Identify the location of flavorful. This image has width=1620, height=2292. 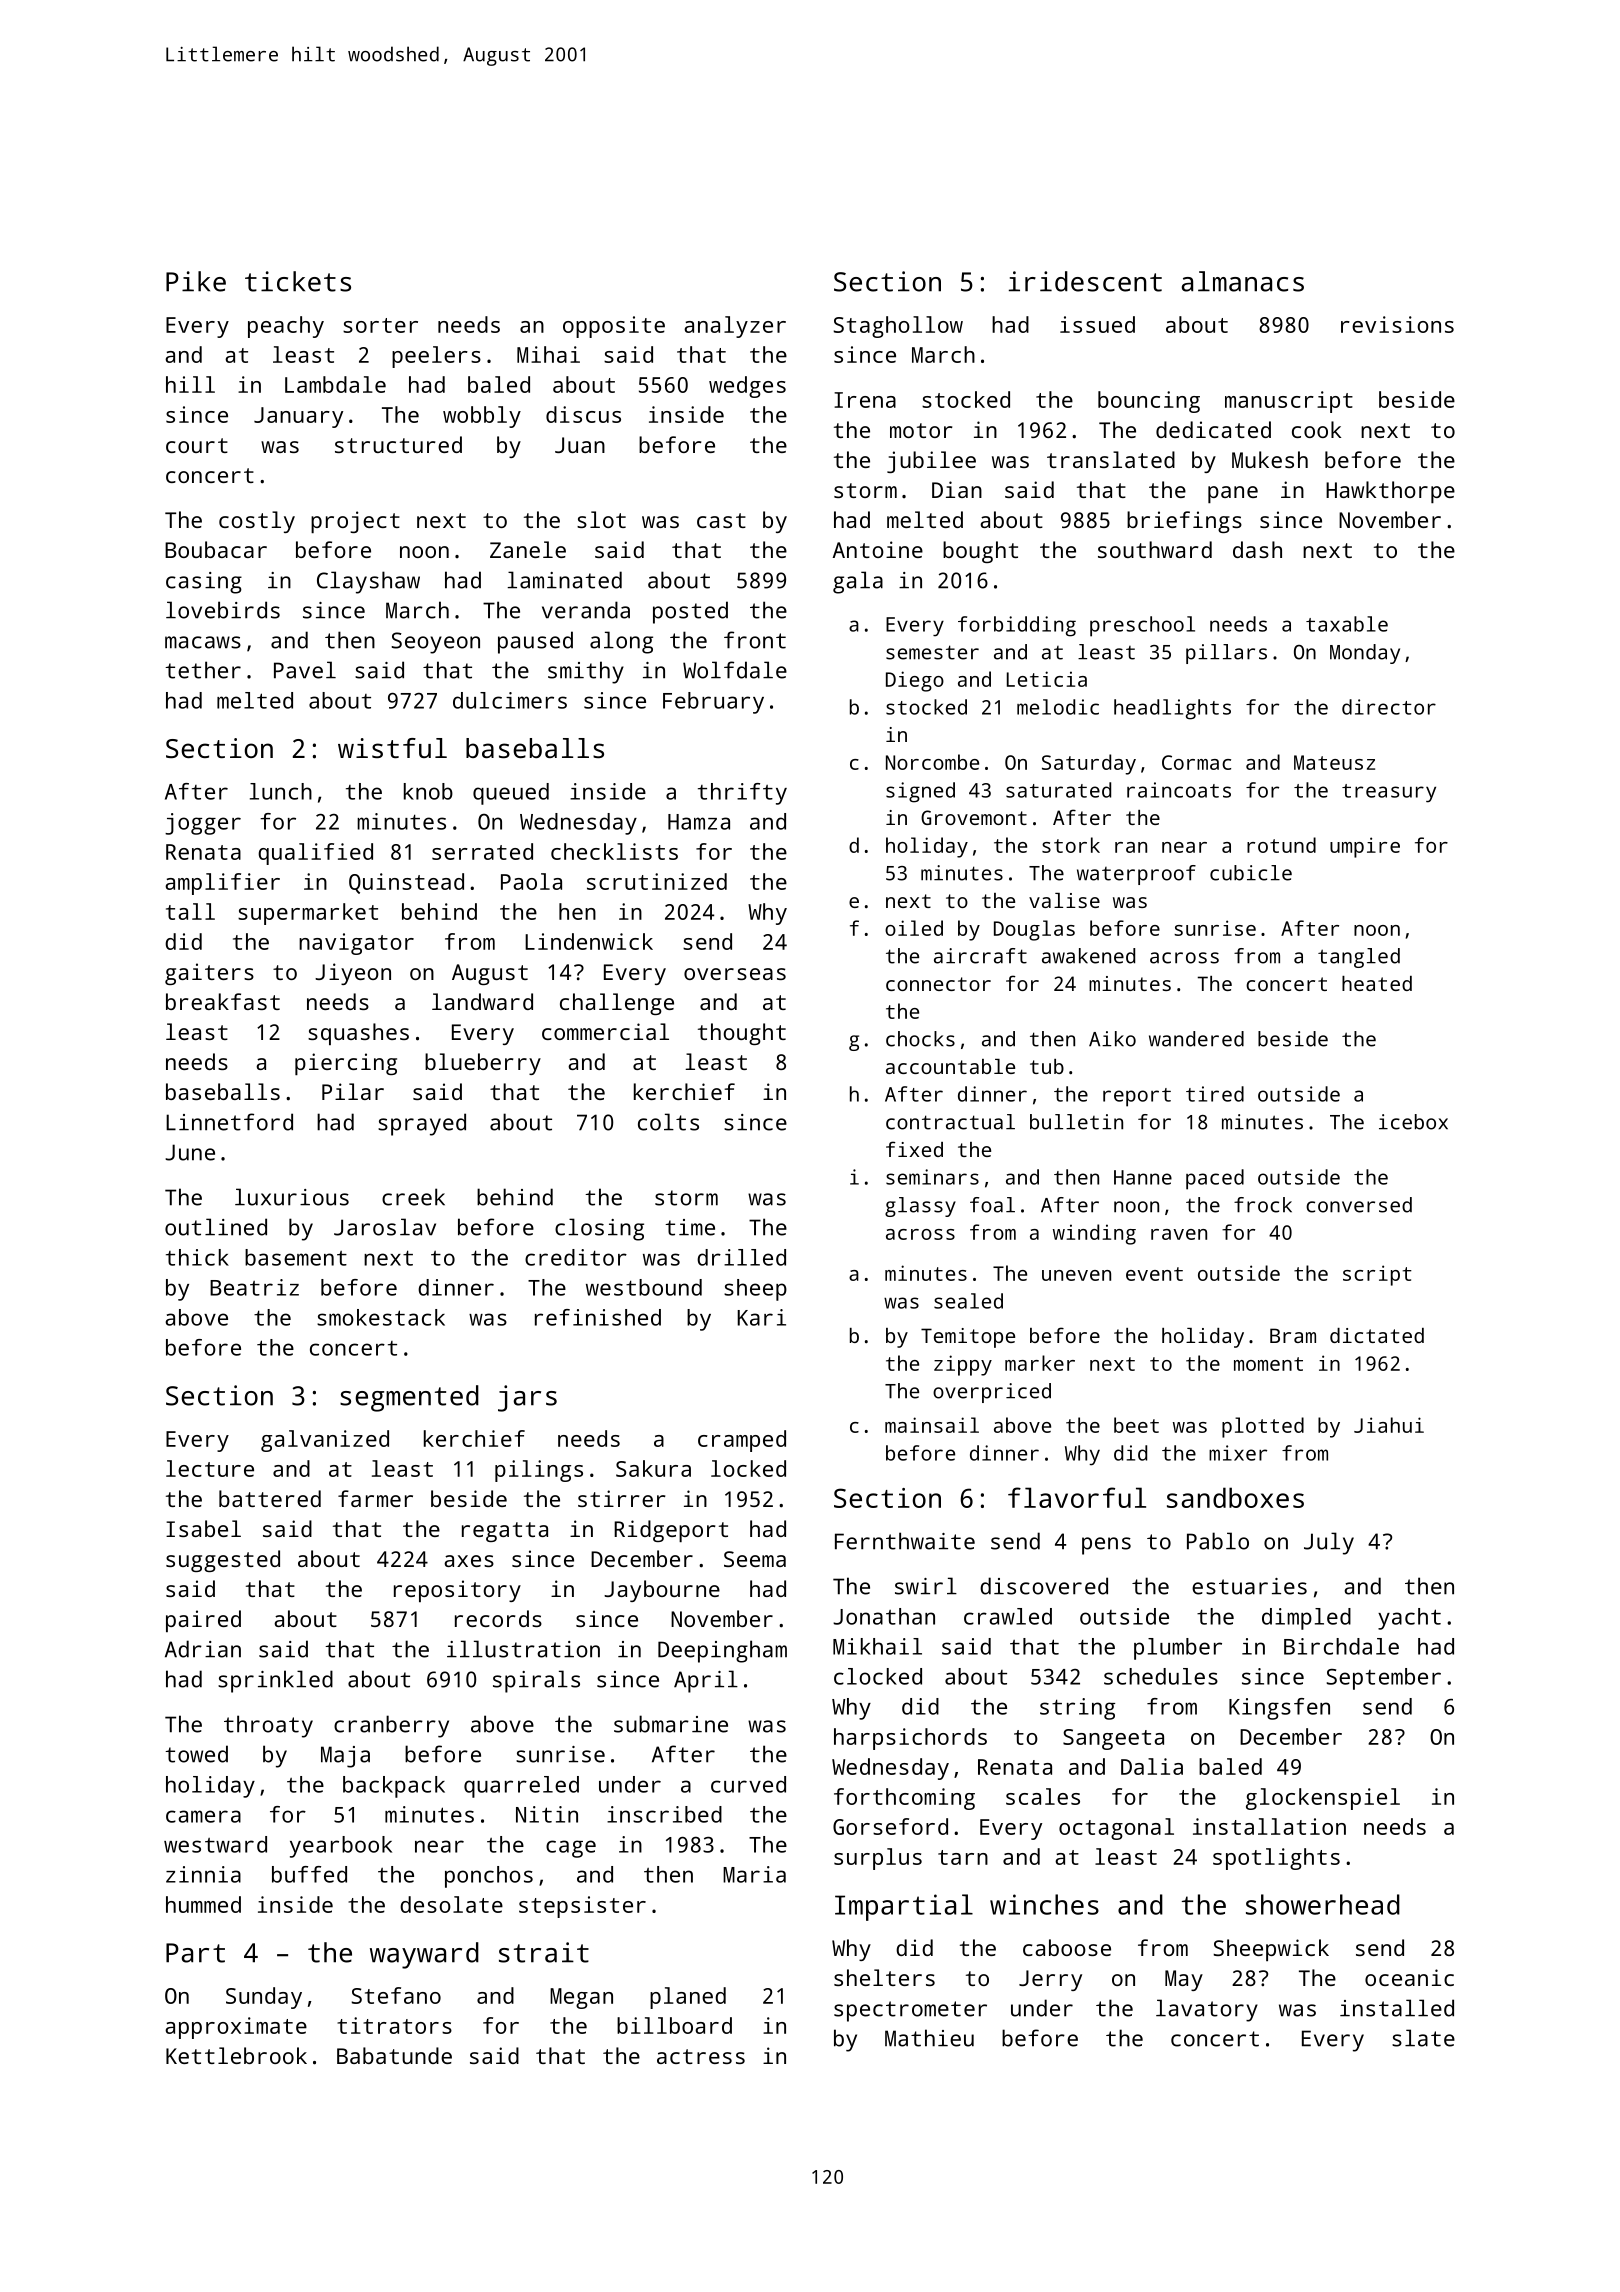
(1077, 1497).
